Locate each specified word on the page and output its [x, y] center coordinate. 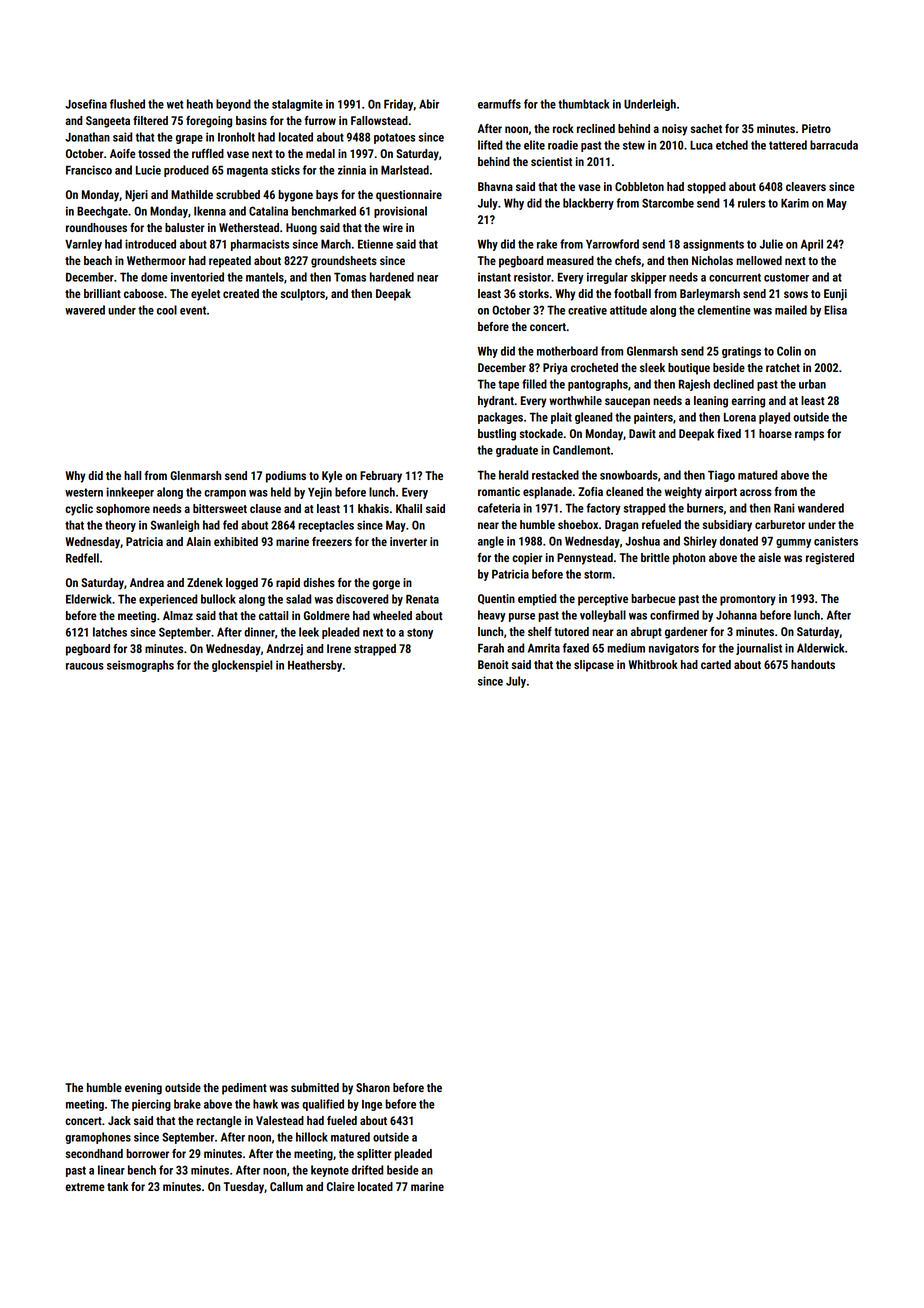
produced [186, 171]
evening [143, 1089]
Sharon [373, 1087]
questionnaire [409, 196]
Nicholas [712, 260]
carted [716, 664]
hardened [392, 277]
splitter [374, 1155]
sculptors [303, 295]
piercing [151, 1105]
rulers [751, 203]
